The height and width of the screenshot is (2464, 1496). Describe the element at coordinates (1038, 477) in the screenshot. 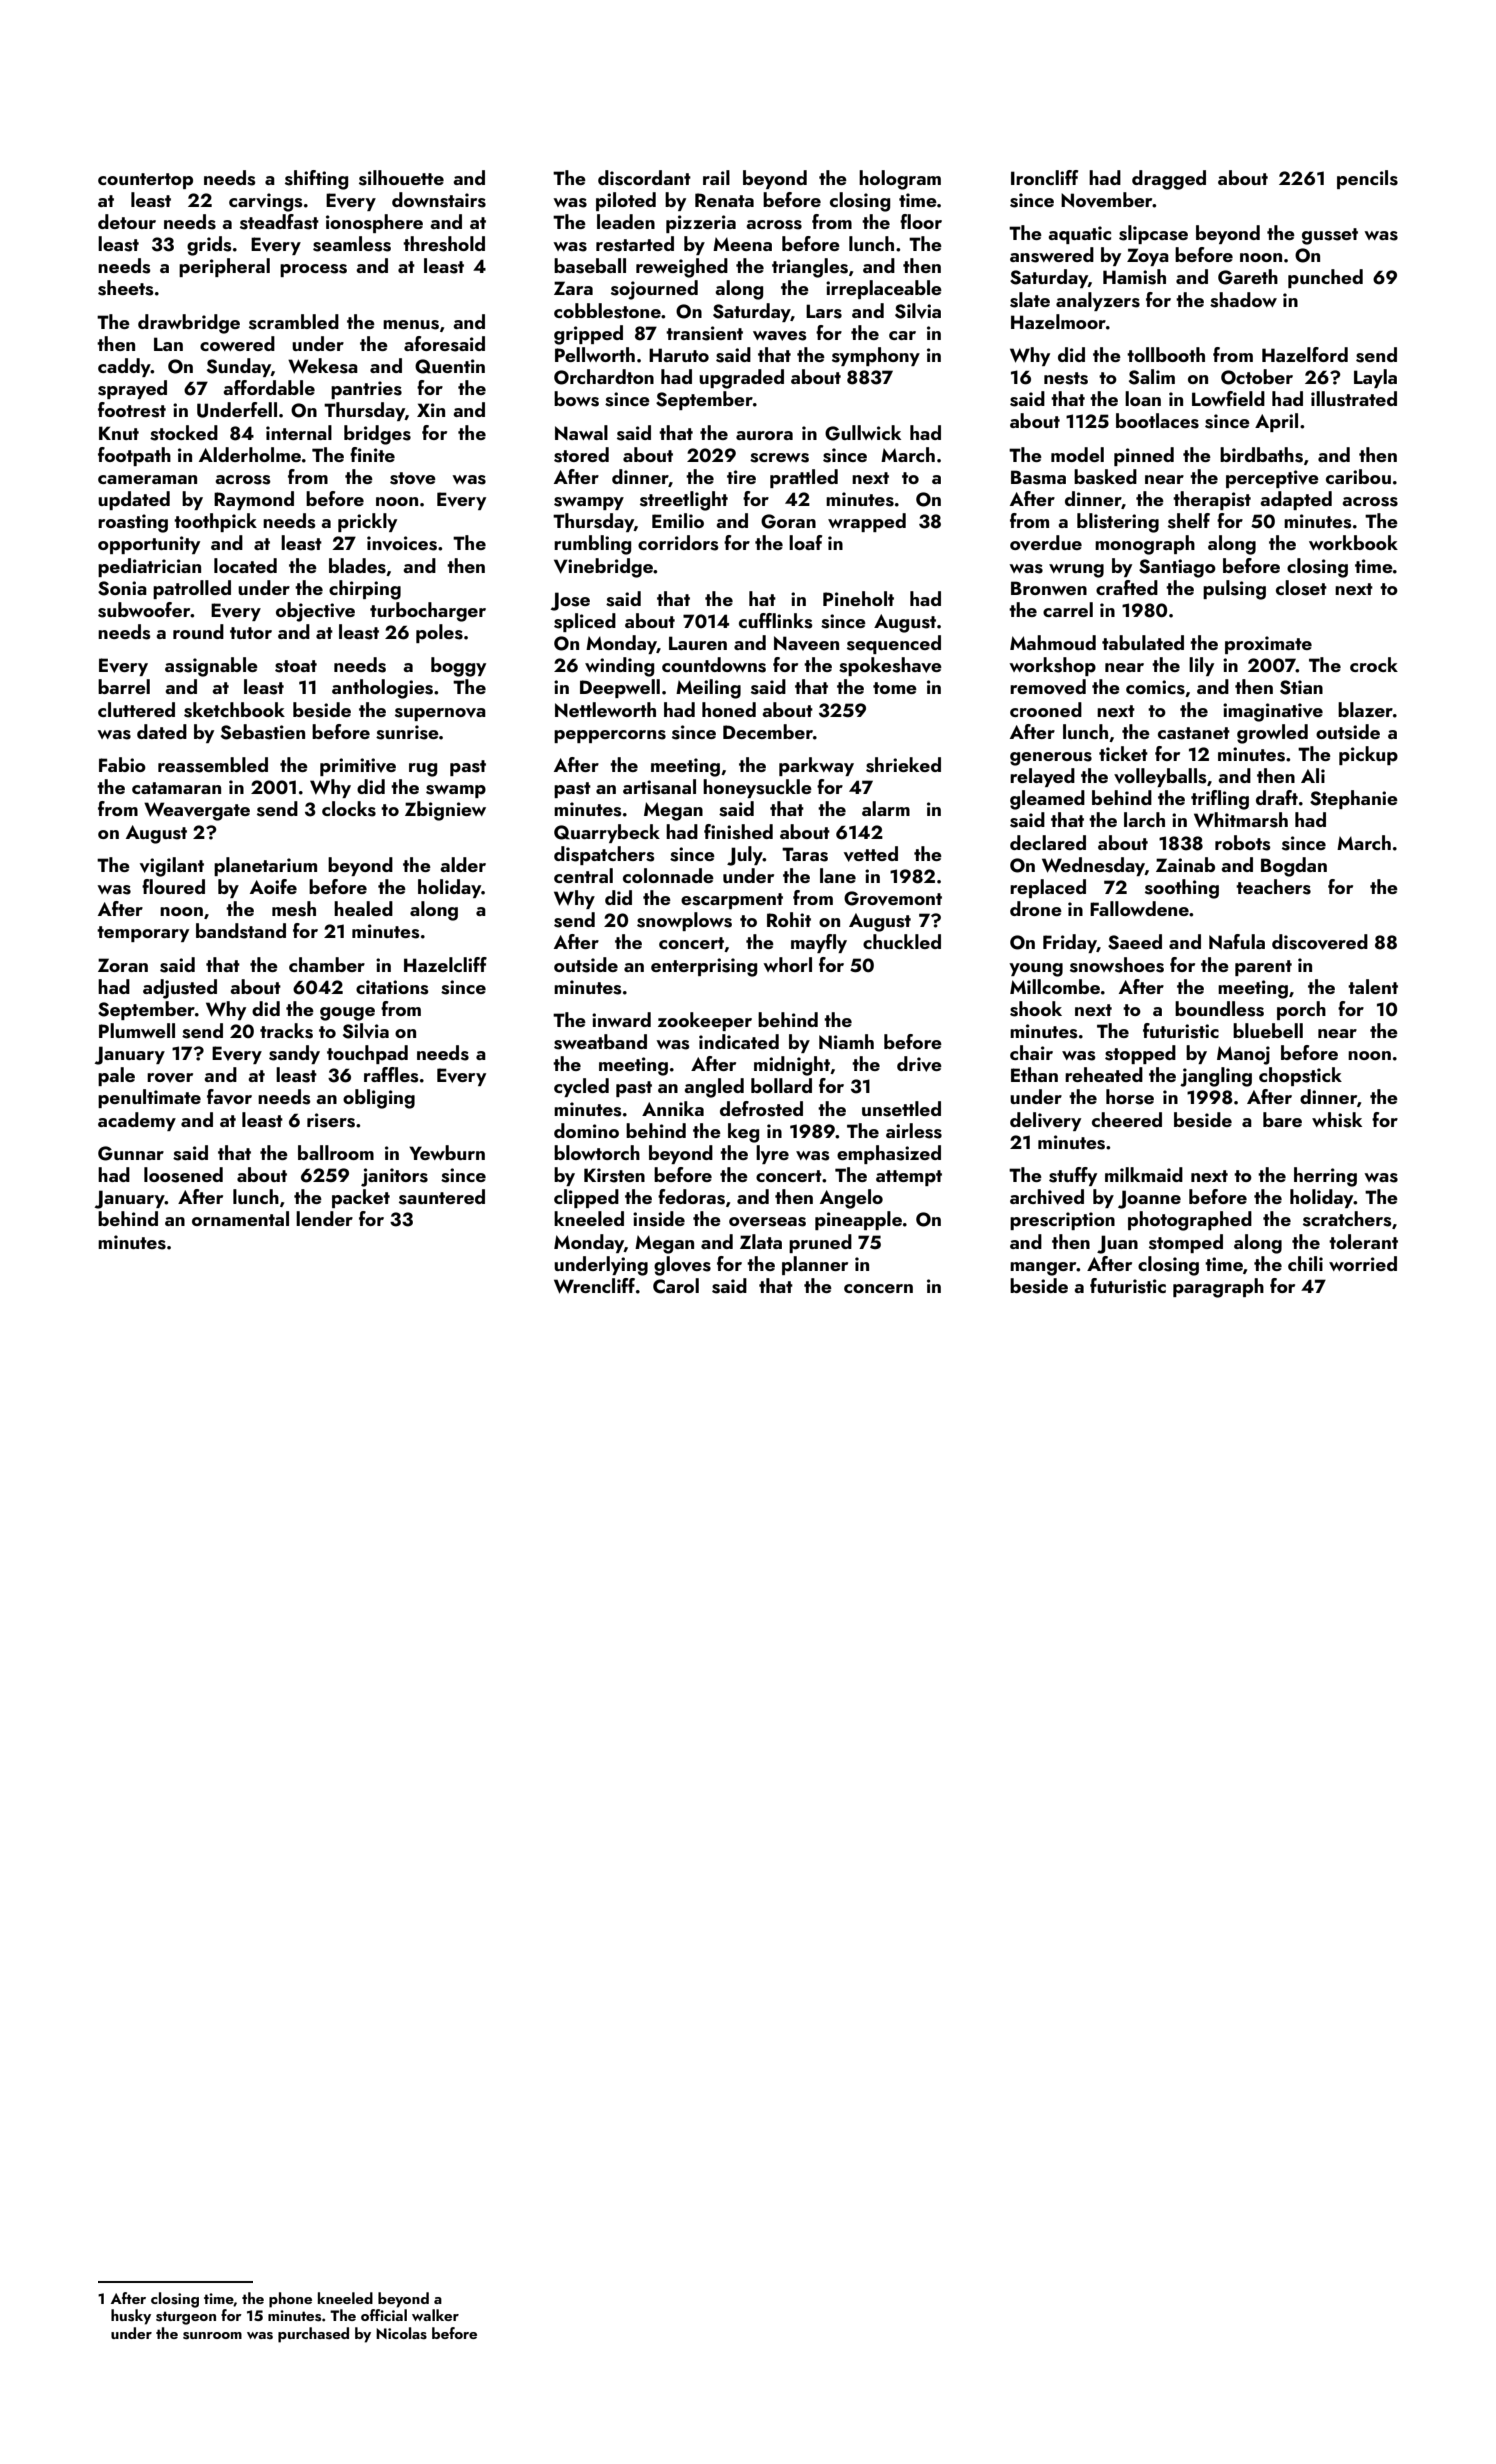

I see `Basma` at that location.
